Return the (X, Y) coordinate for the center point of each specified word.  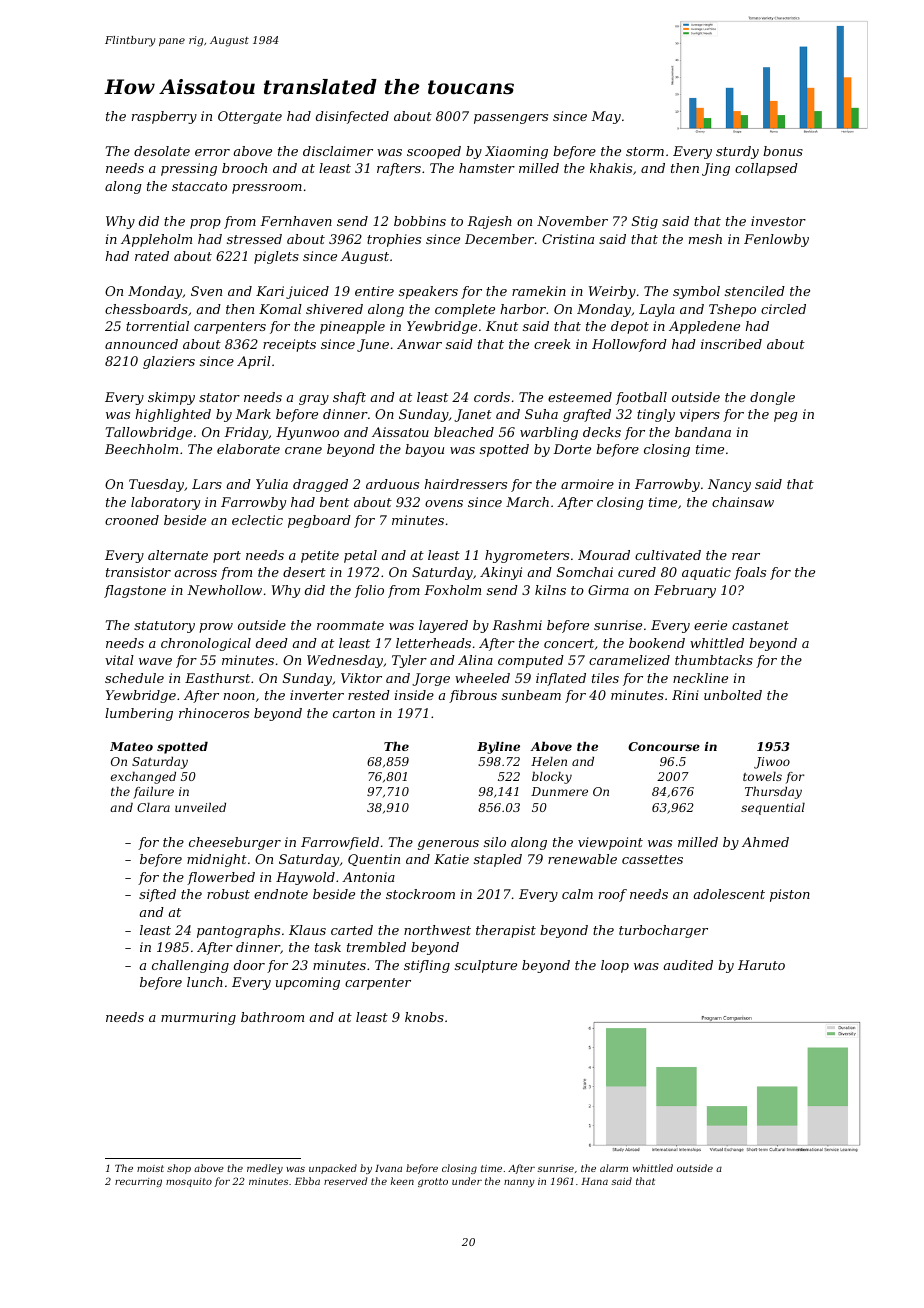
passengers (511, 119)
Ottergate (250, 117)
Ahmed (765, 842)
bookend (657, 643)
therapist (506, 931)
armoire (587, 484)
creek (552, 344)
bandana (703, 432)
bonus (783, 151)
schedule (134, 678)
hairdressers (465, 484)
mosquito (189, 1182)
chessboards (146, 309)
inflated (561, 679)
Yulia (272, 484)
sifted (157, 895)
